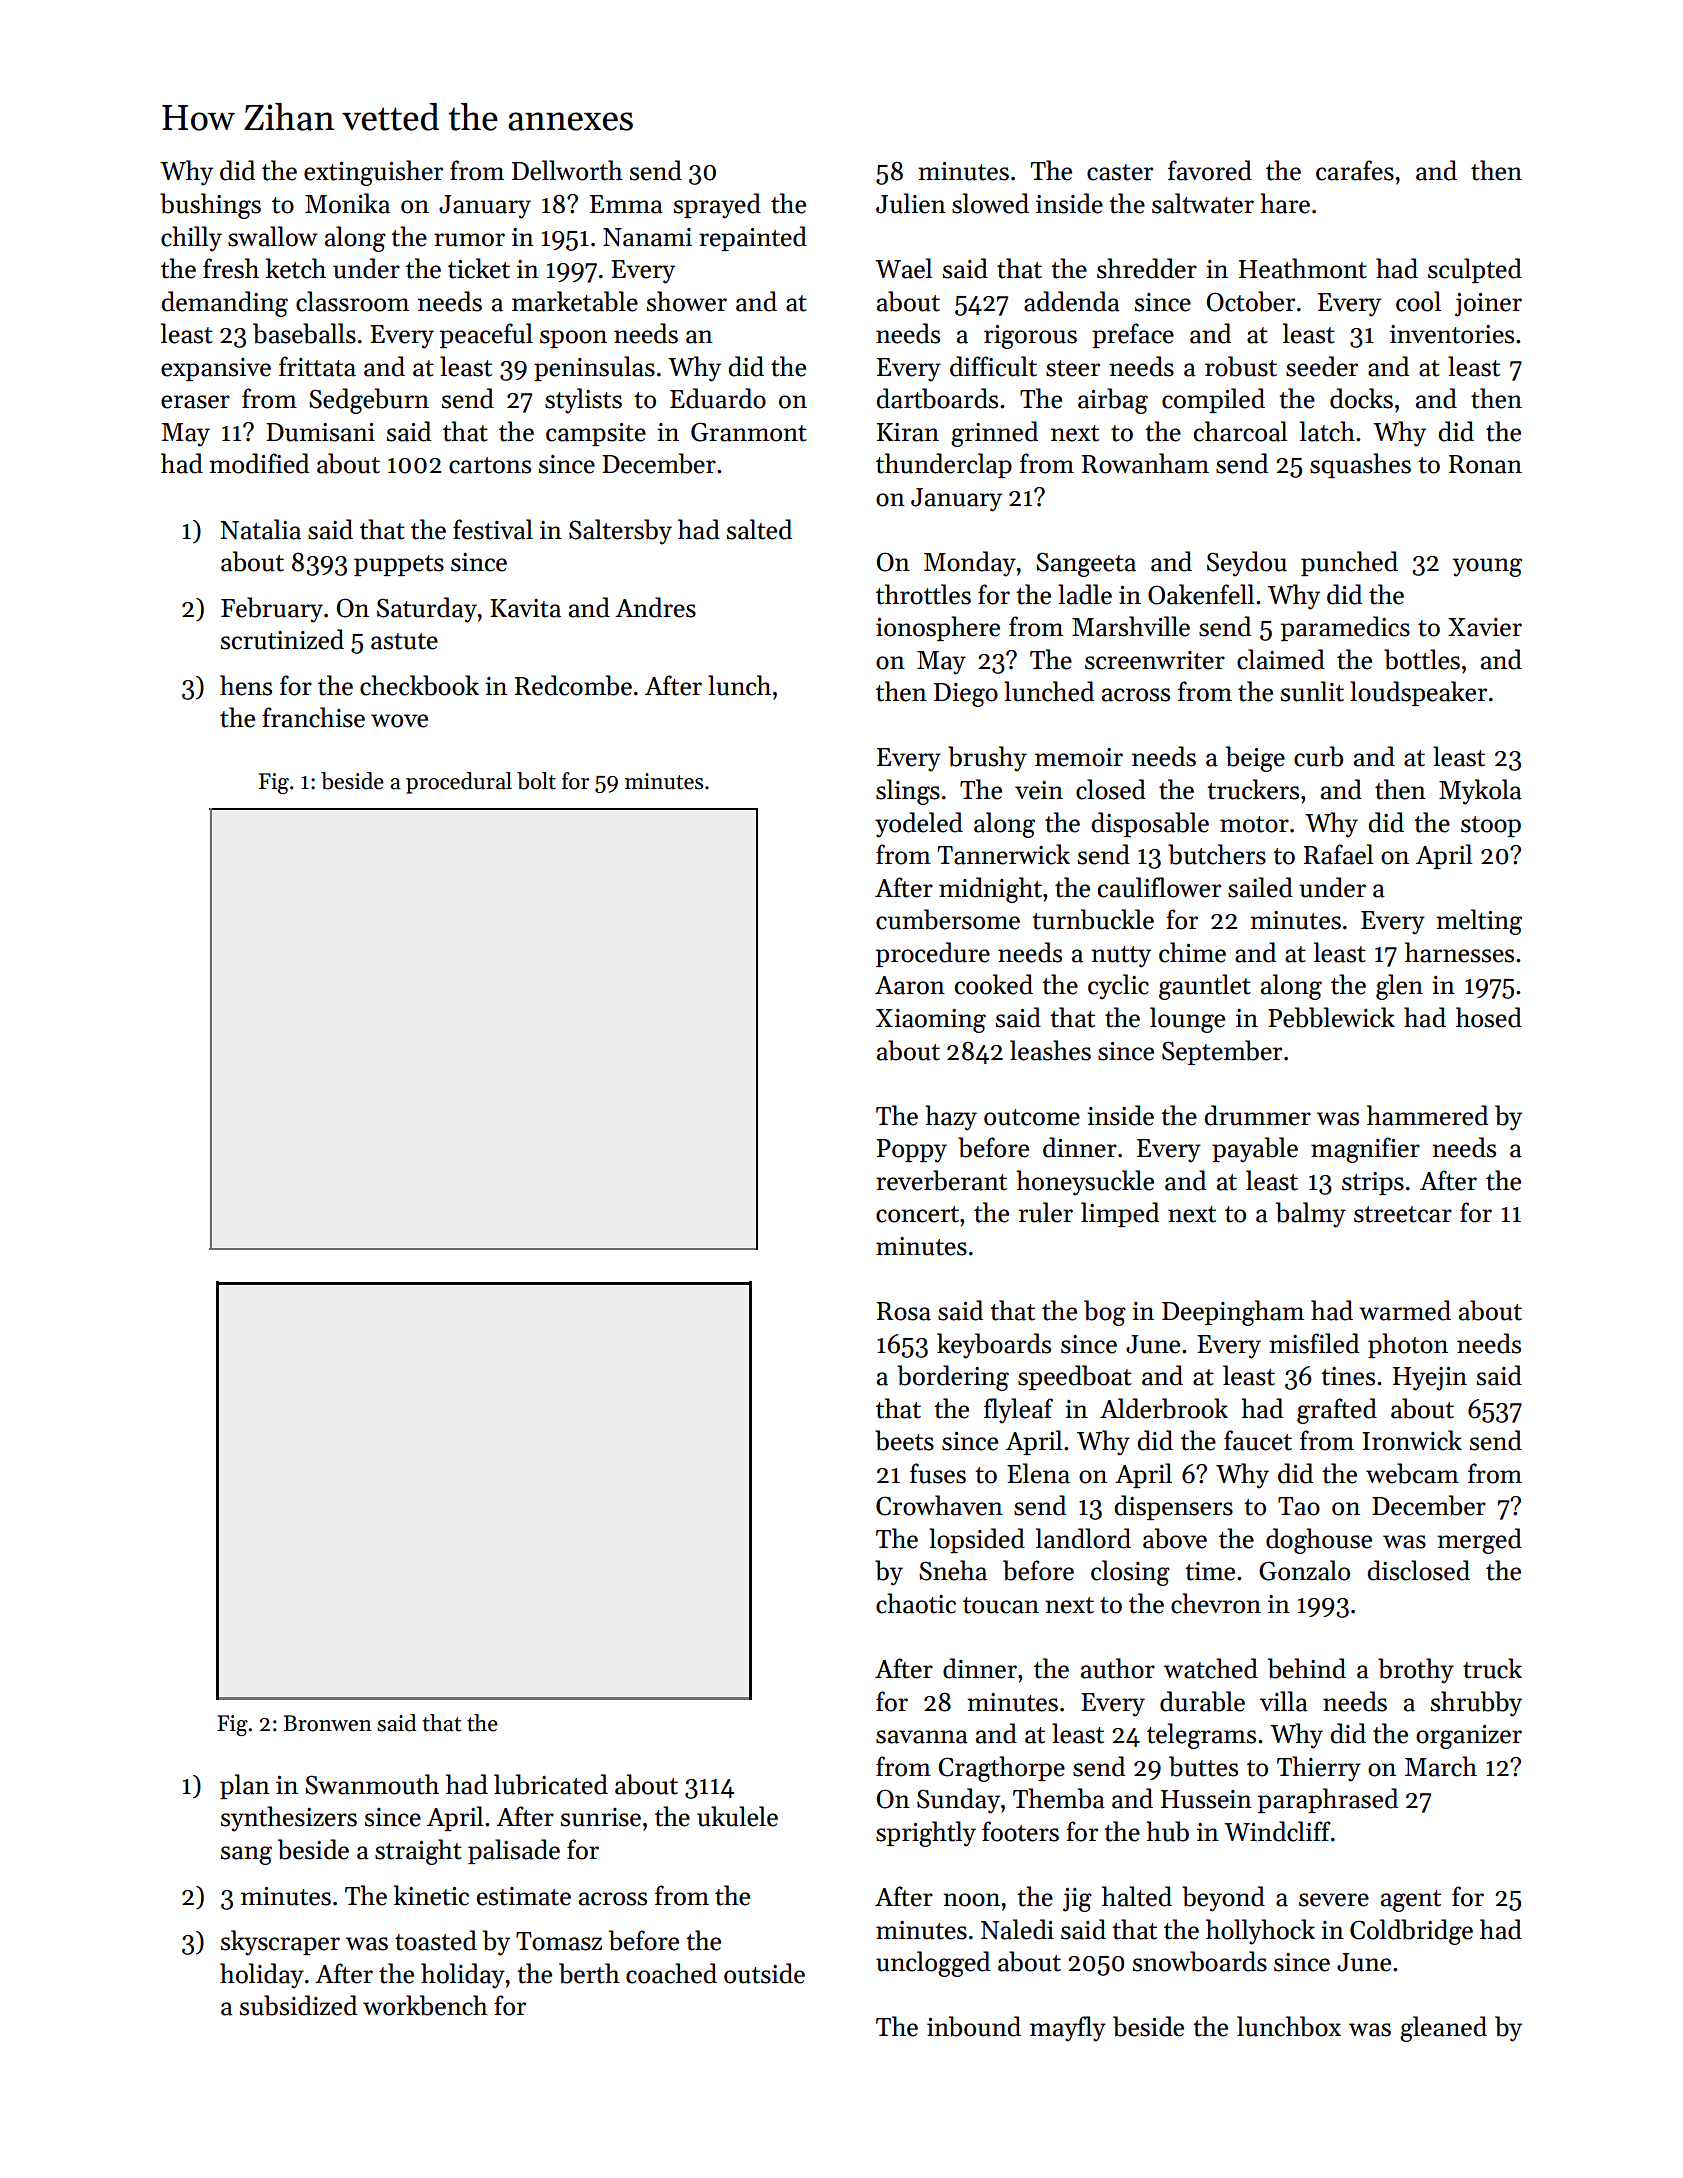  What do you see at coordinates (1311, 1215) in the screenshot?
I see `balmy` at bounding box center [1311, 1215].
